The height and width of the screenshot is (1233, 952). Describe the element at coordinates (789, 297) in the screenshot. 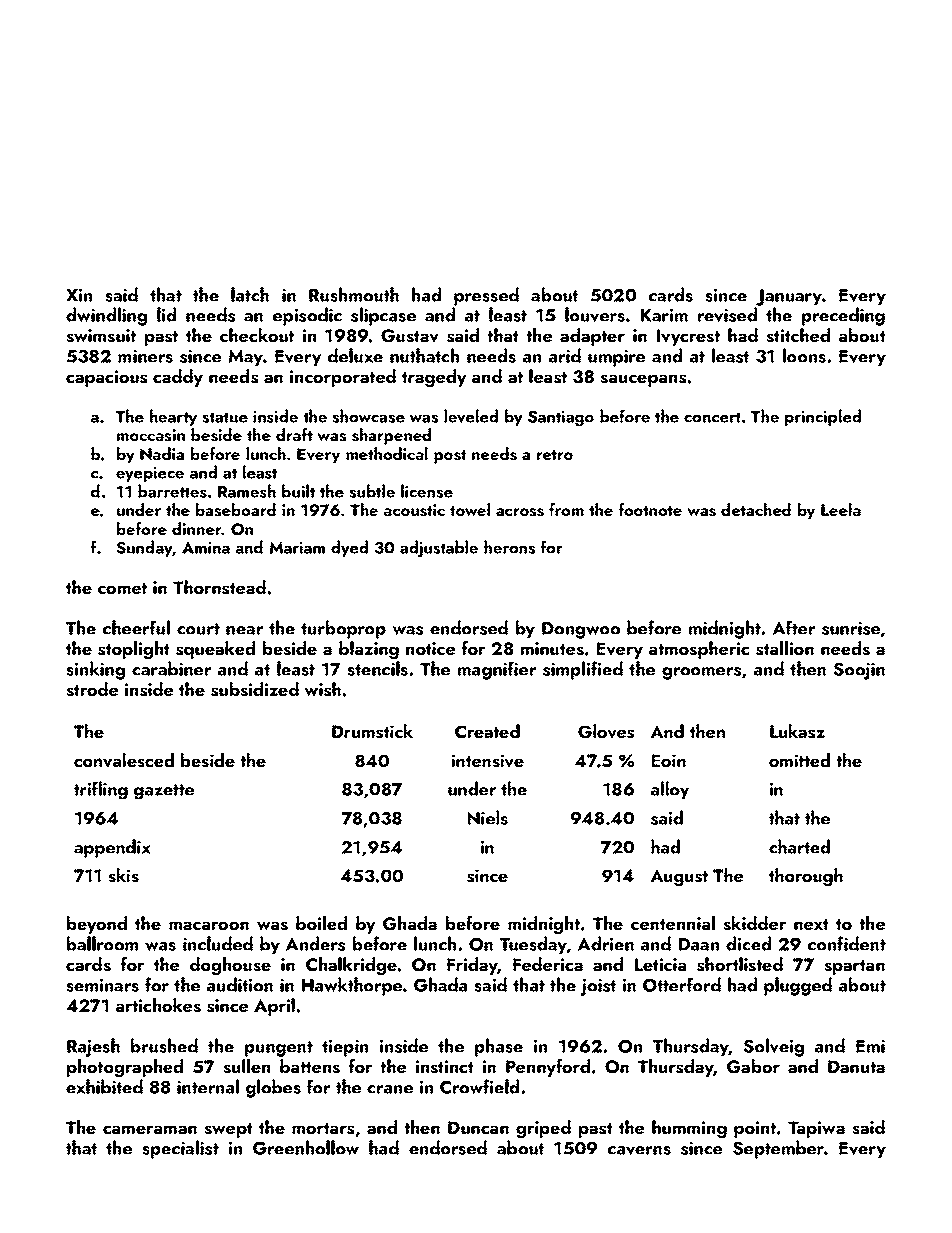

I see `January` at that location.
